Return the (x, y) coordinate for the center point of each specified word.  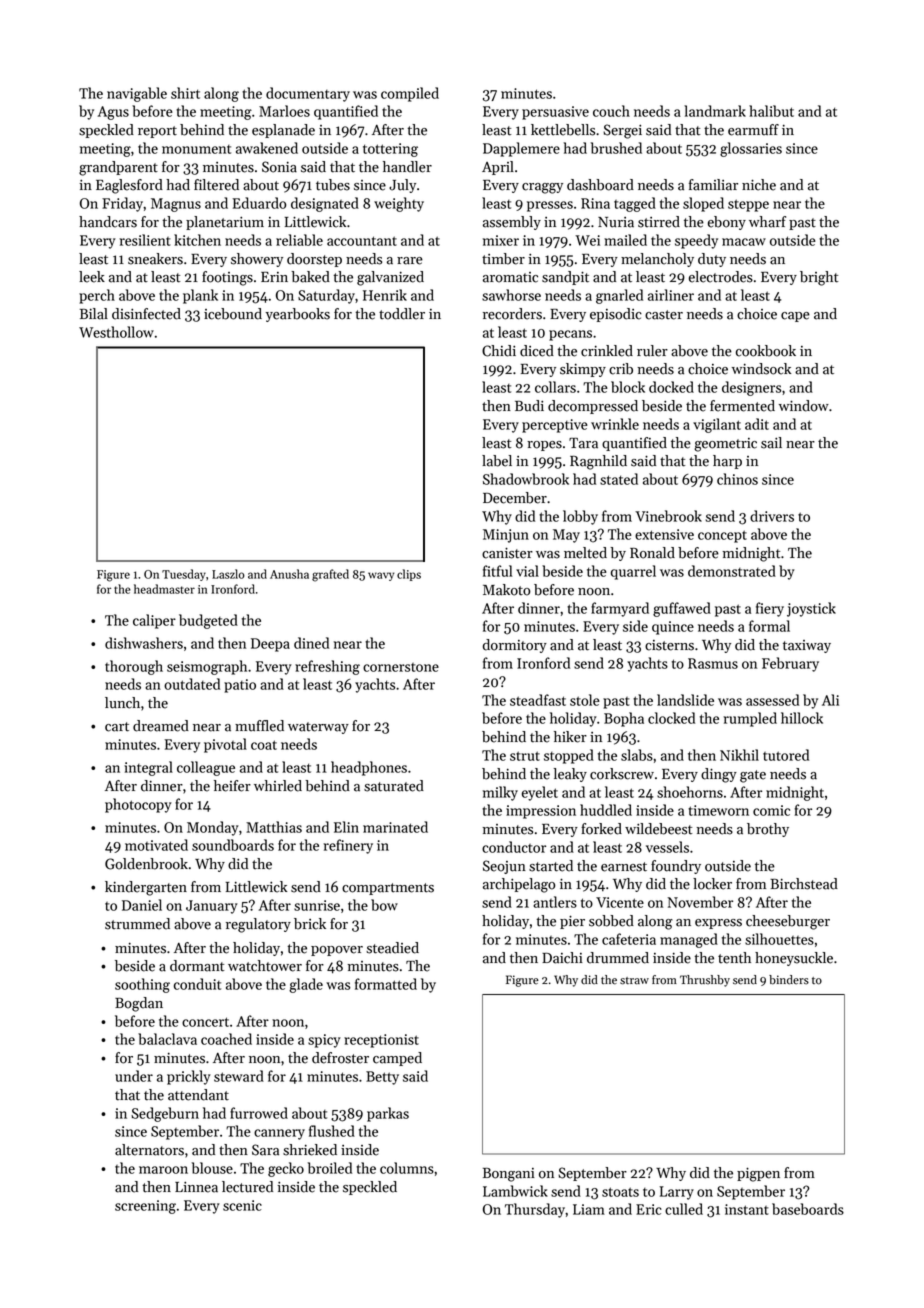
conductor (514, 847)
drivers (772, 516)
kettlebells (563, 130)
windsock (761, 369)
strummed (137, 924)
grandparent (118, 168)
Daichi (562, 958)
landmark (715, 111)
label (497, 461)
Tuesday (184, 575)
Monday (213, 828)
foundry (676, 867)
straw (634, 981)
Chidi (499, 351)
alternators (149, 1150)
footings (227, 278)
